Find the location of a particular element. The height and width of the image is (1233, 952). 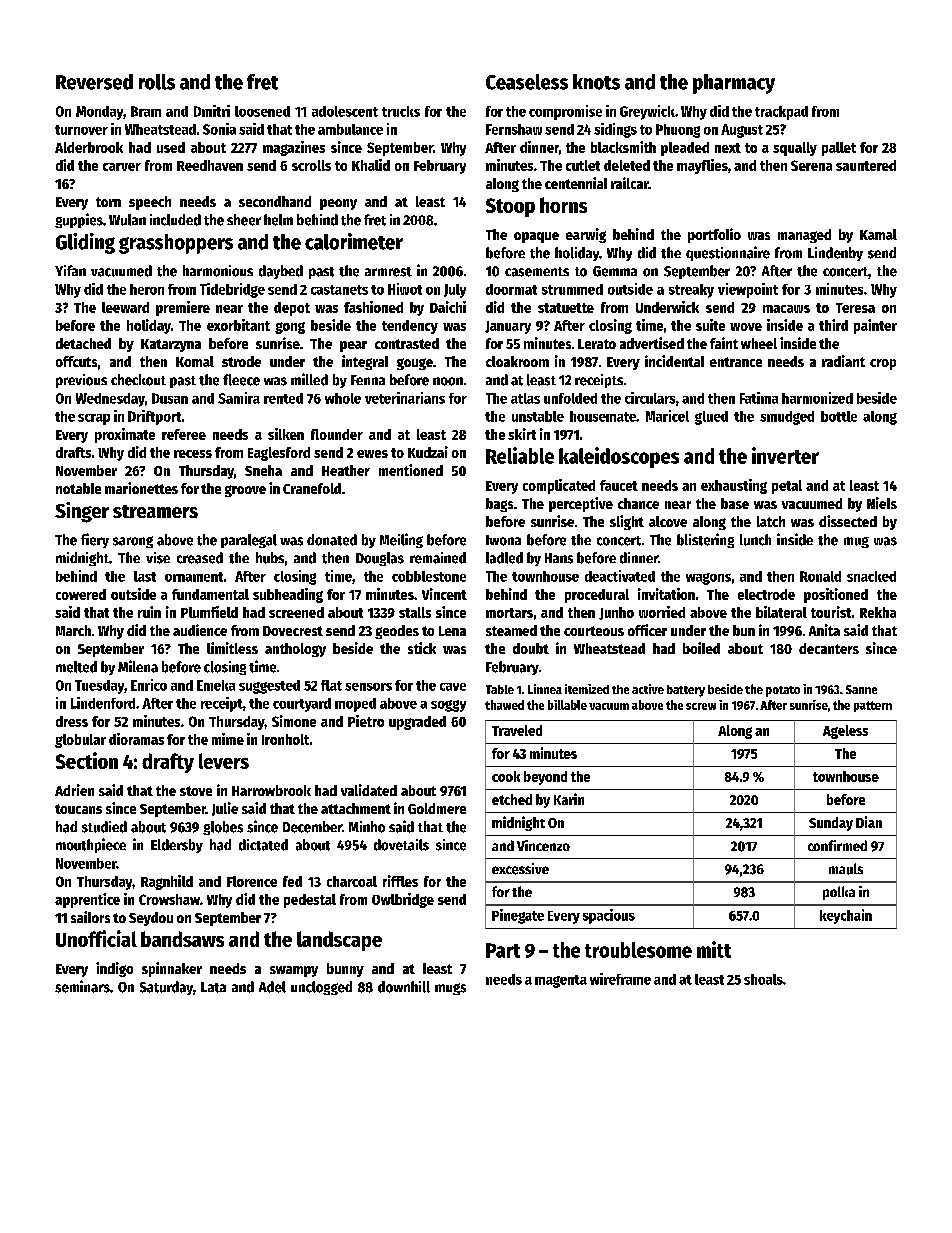

mayflies is located at coordinates (702, 166).
